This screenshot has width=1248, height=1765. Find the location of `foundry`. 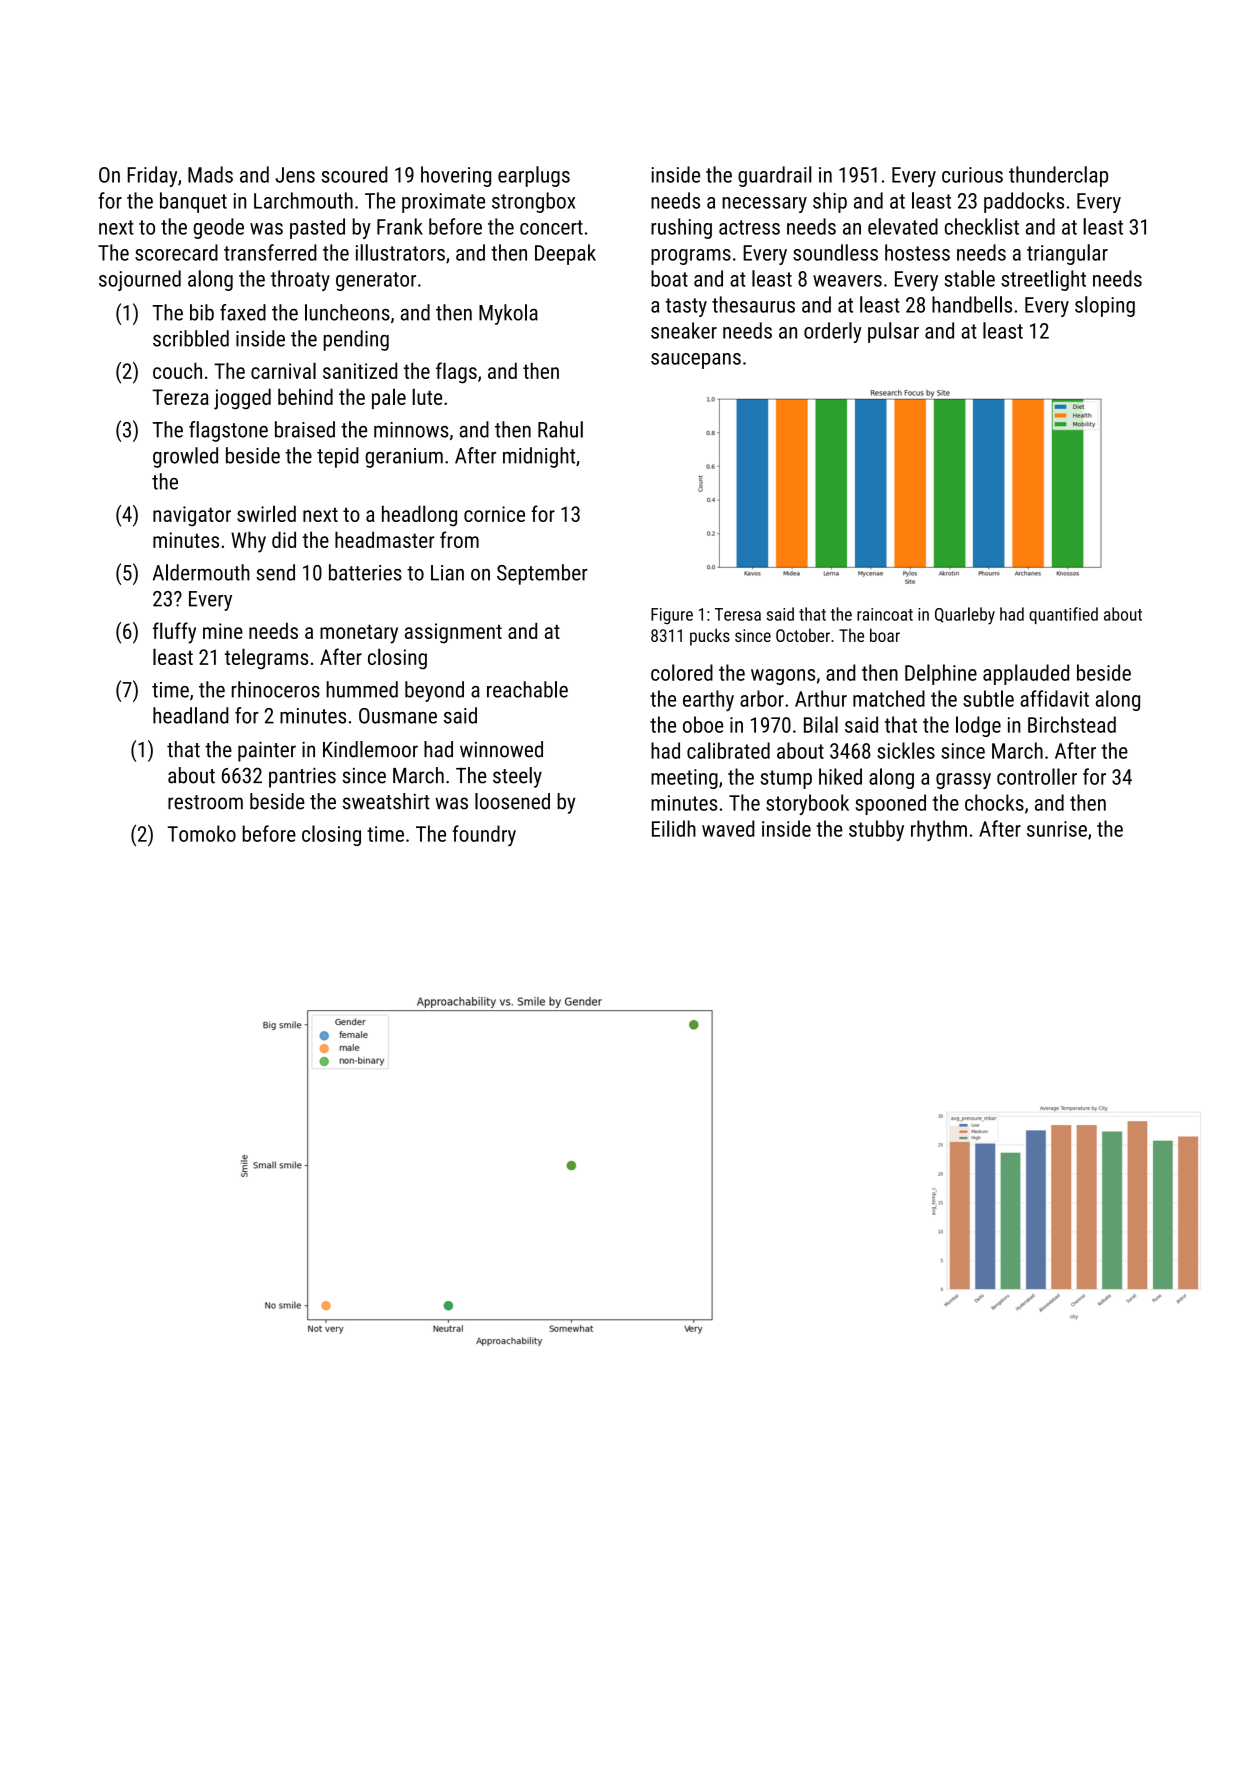

foundry is located at coordinates (484, 835).
